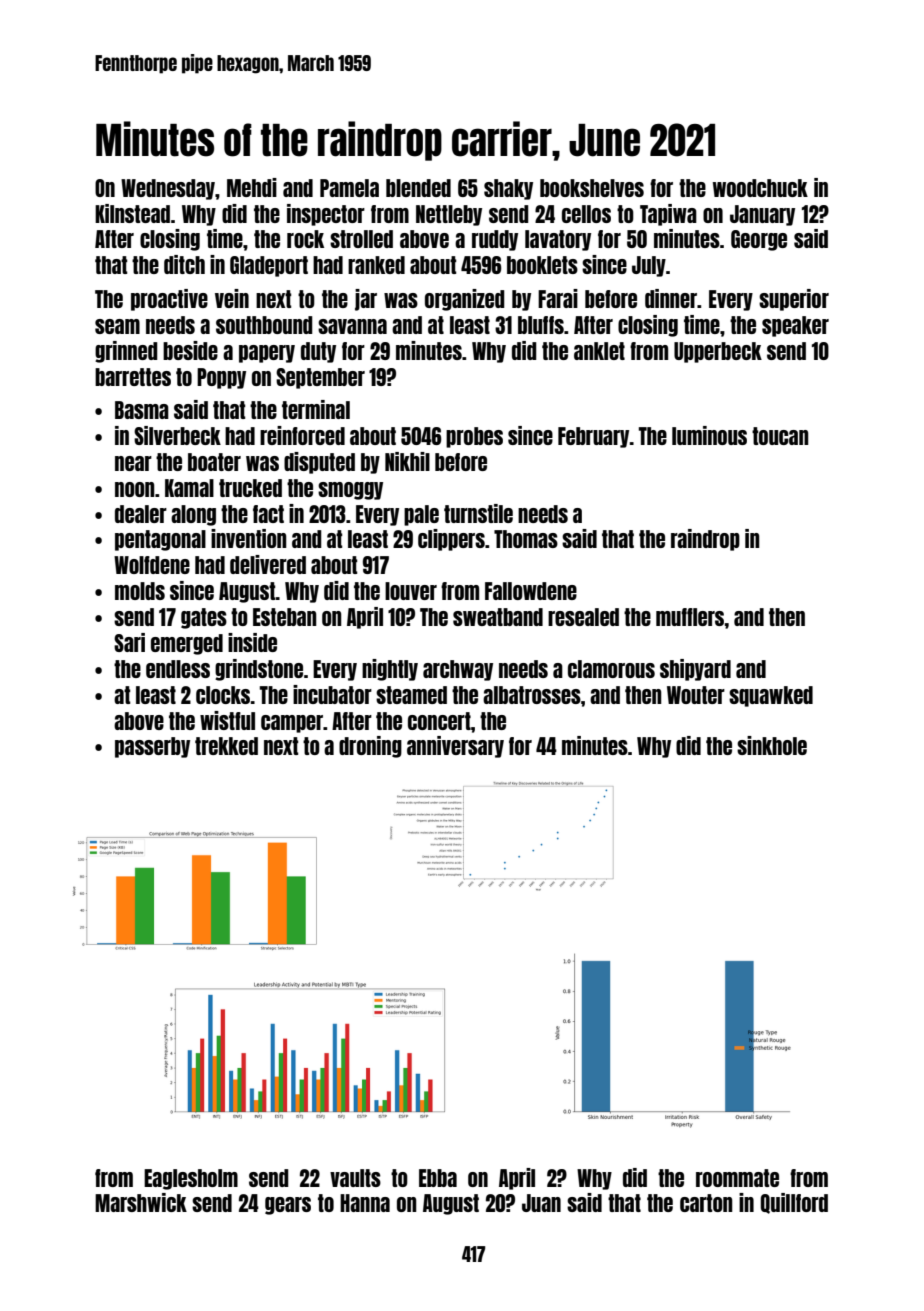 This screenshot has height=1311, width=924. I want to click on Upperbeck, so click(718, 352).
